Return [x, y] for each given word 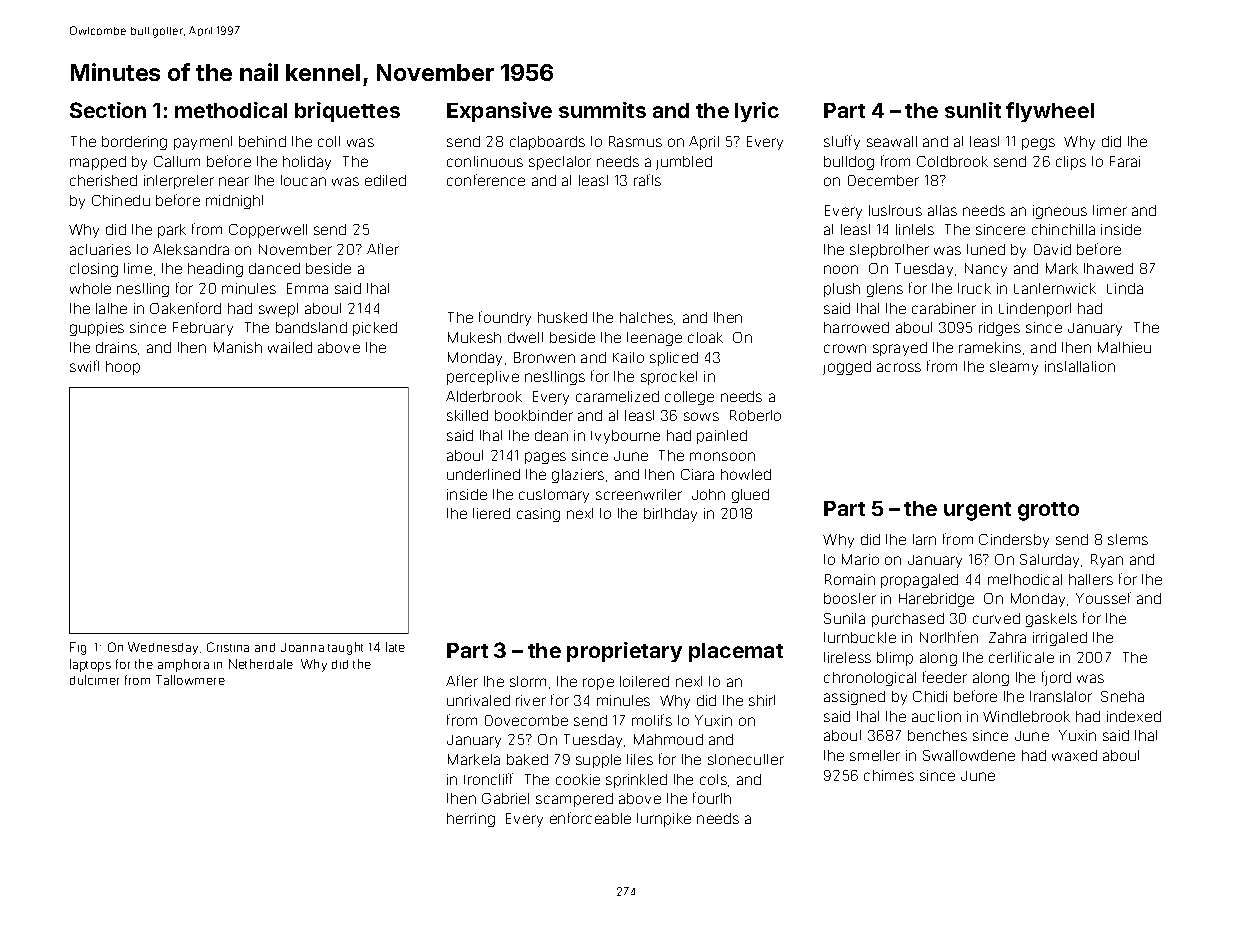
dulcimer [94, 680]
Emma [307, 288]
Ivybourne [625, 437]
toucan [303, 180]
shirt [762, 700]
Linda [1125, 288]
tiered [491, 513]
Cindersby [1014, 541]
